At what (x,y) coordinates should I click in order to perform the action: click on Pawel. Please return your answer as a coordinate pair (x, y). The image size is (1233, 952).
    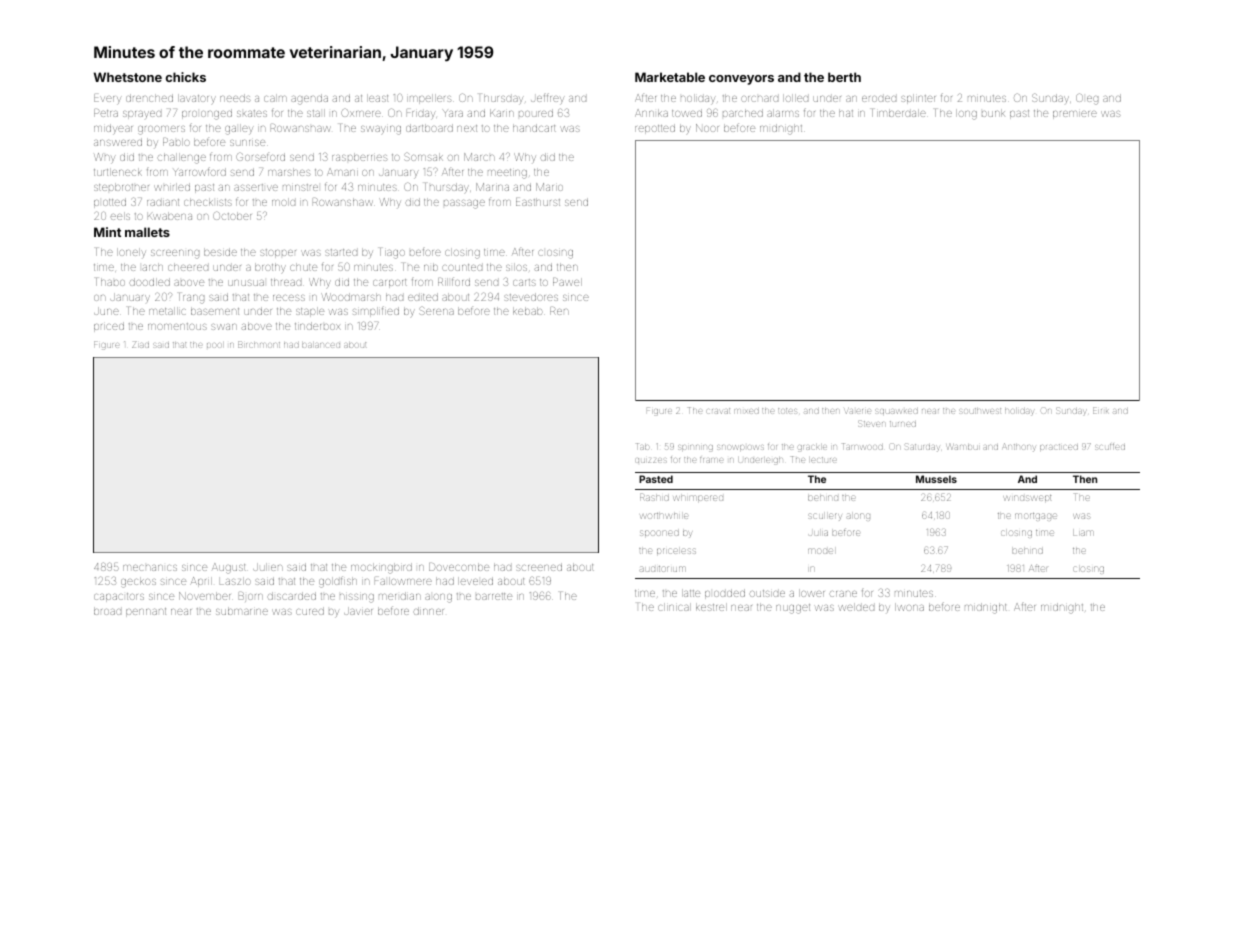
    Looking at the image, I should click on (567, 282).
